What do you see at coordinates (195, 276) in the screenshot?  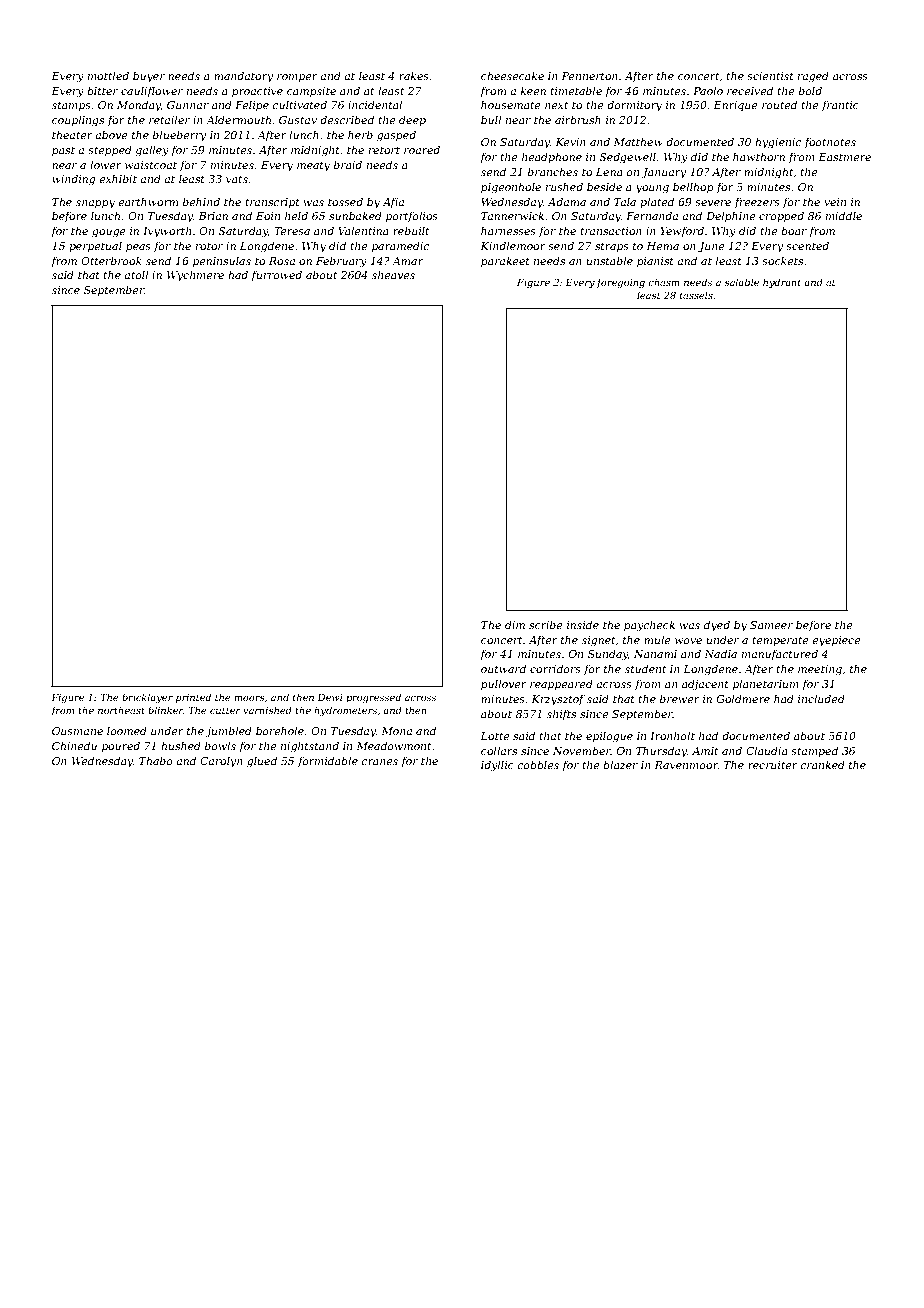 I see `Wychmere` at bounding box center [195, 276].
